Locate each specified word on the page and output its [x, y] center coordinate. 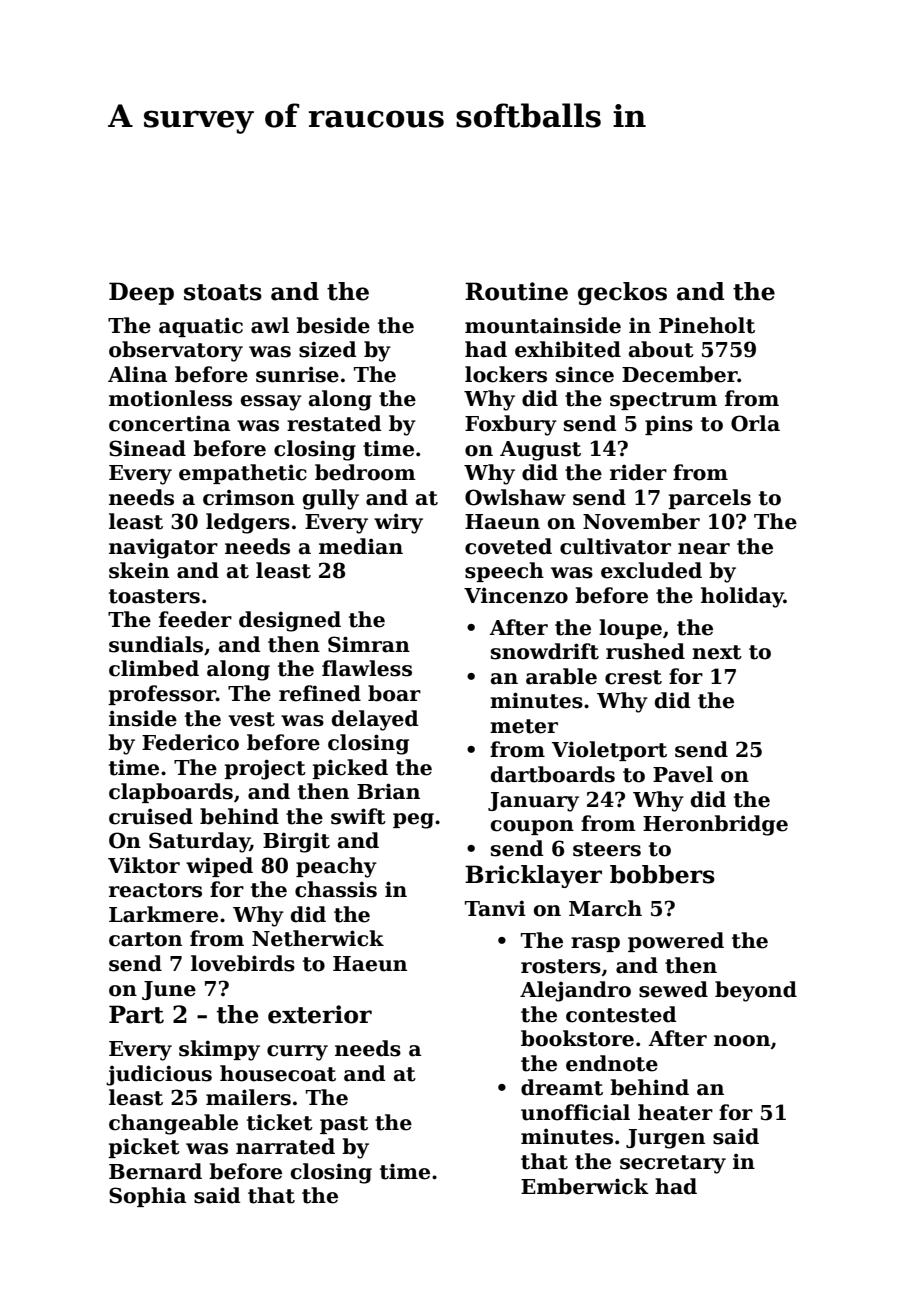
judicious [159, 1075]
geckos [622, 293]
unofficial [575, 1112]
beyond [756, 991]
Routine [516, 291]
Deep [141, 293]
